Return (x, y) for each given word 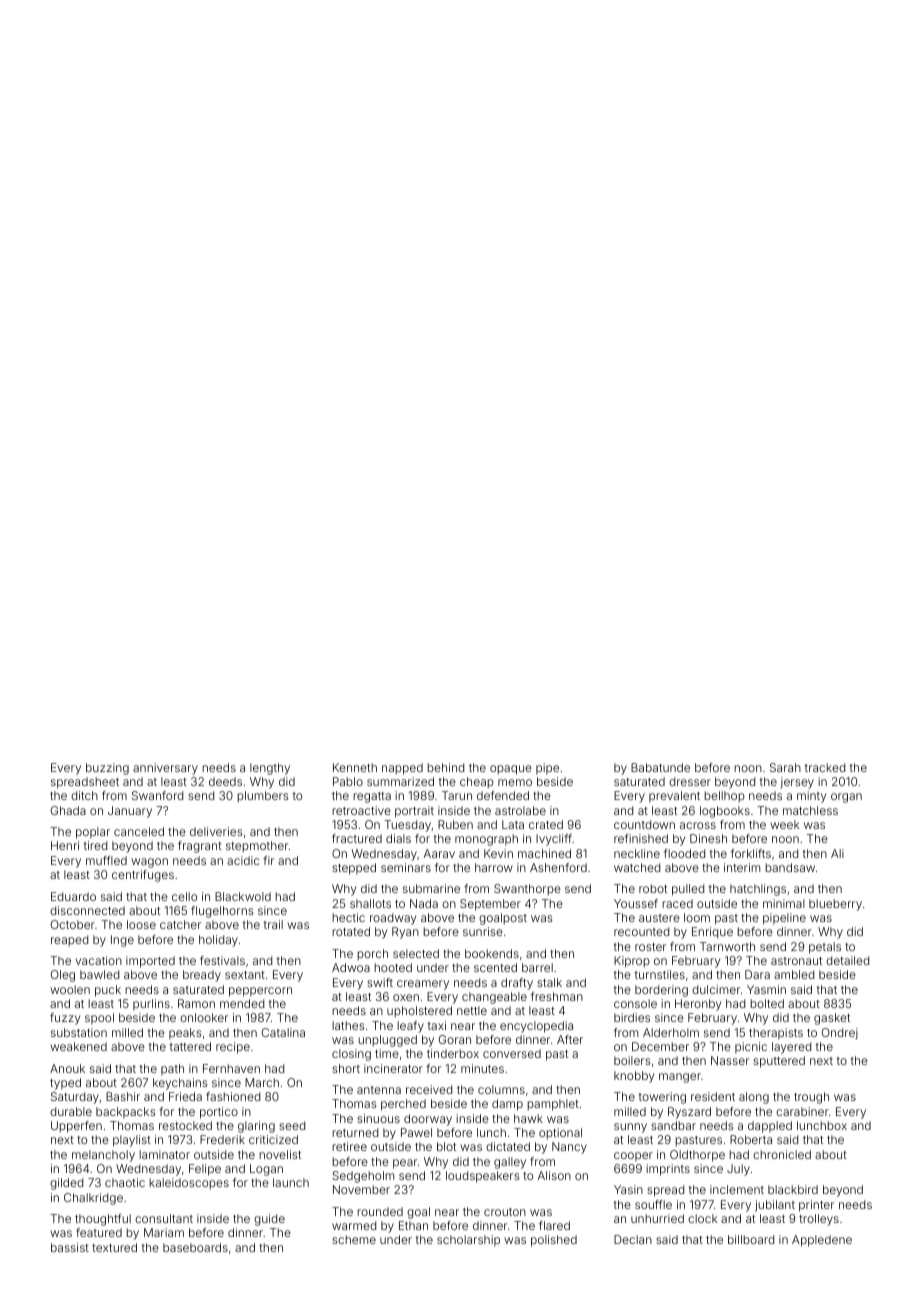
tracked (825, 767)
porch (372, 955)
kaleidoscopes (189, 1184)
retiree (349, 1146)
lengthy (270, 769)
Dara (757, 974)
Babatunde (660, 767)
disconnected (87, 910)
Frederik (222, 1139)
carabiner (802, 1111)
